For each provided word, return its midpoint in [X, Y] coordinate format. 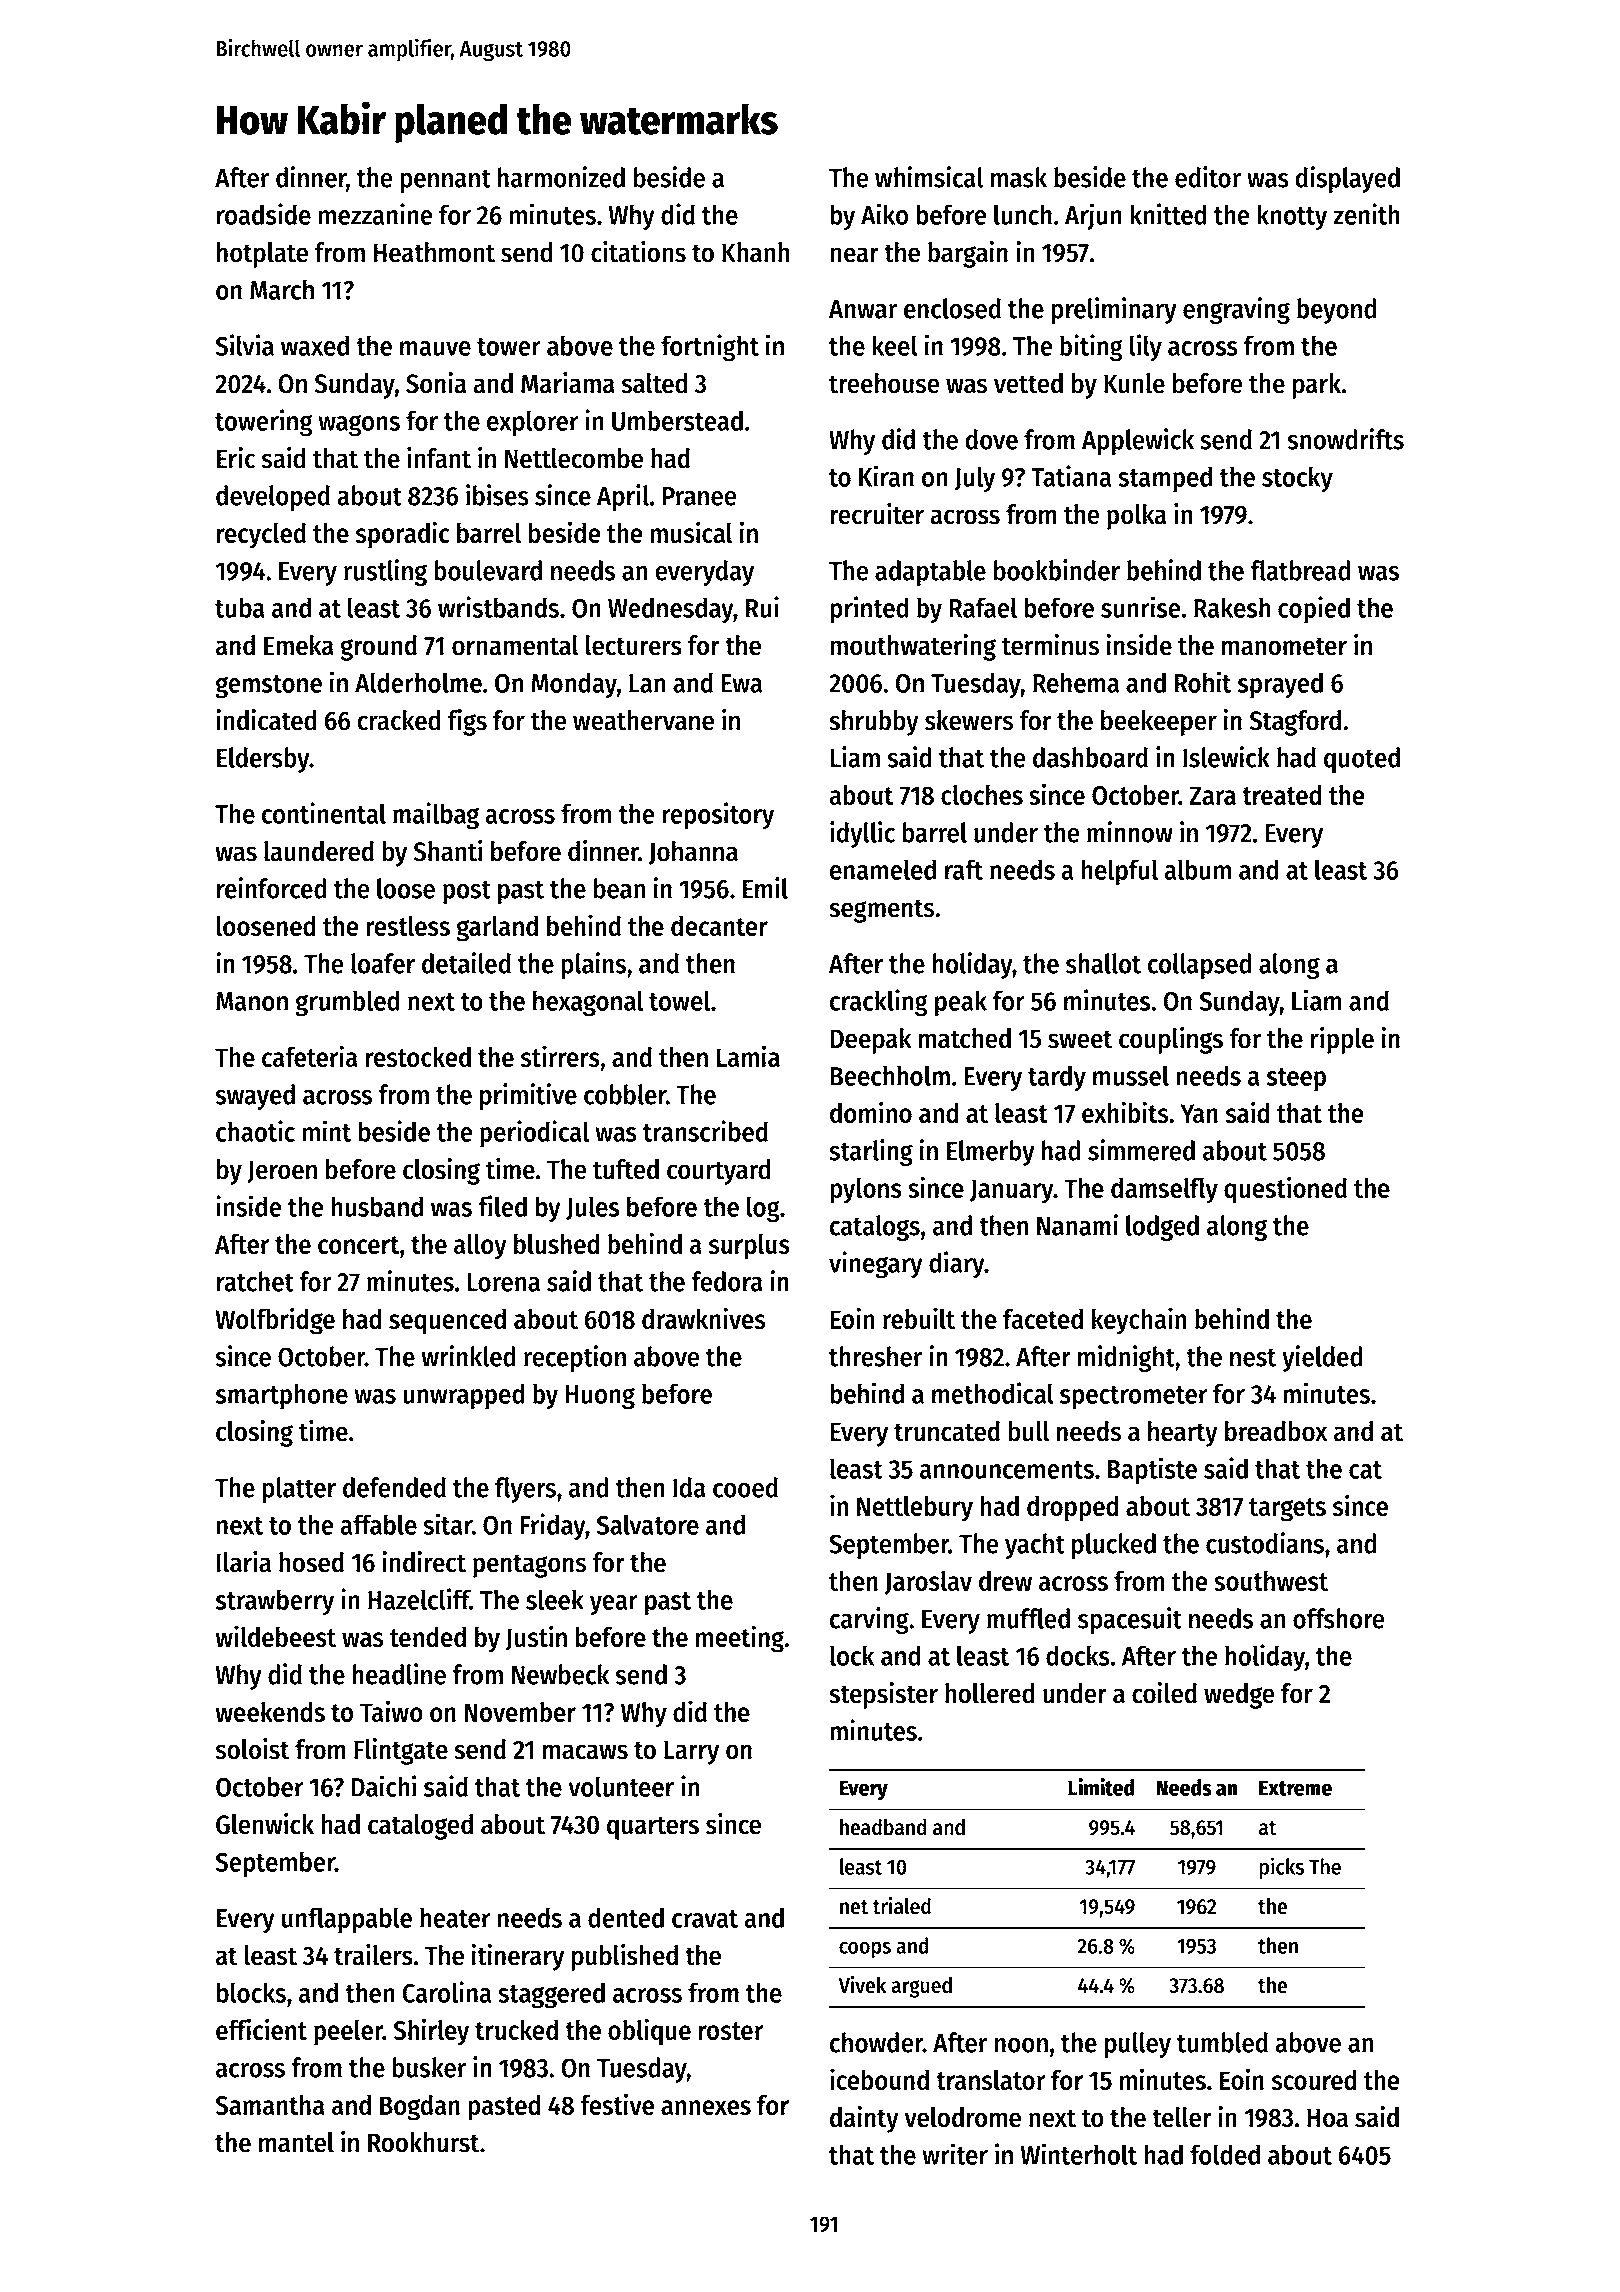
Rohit [1203, 682]
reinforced [272, 888]
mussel [1131, 1075]
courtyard [719, 1172]
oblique [649, 2032]
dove [991, 439]
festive [617, 2105]
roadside [264, 214]
